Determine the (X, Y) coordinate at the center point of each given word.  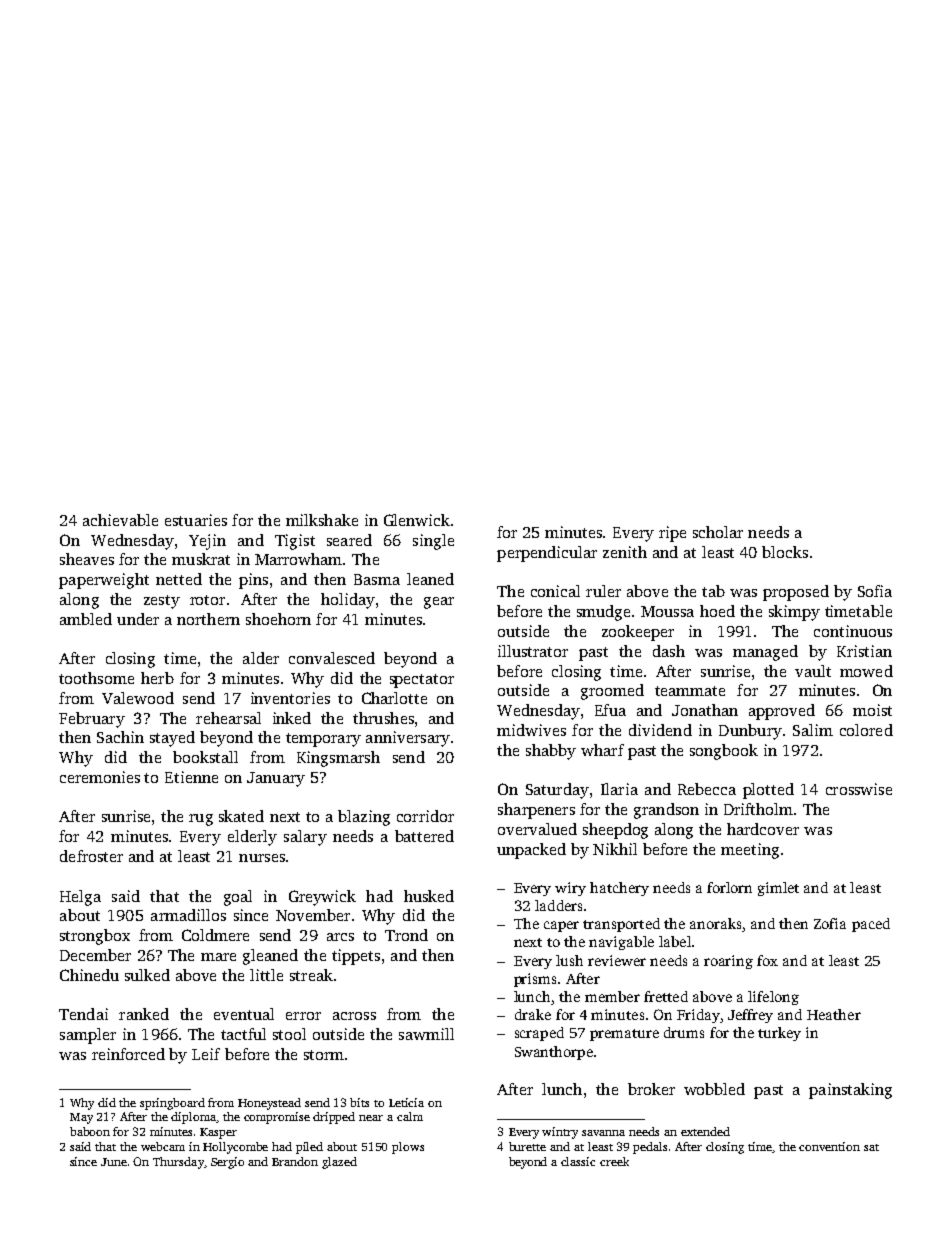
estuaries (196, 520)
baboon (90, 1131)
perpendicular (547, 554)
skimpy (794, 613)
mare (218, 957)
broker (651, 1089)
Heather (834, 1014)
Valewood (138, 698)
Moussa (667, 611)
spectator (422, 681)
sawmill (426, 1034)
